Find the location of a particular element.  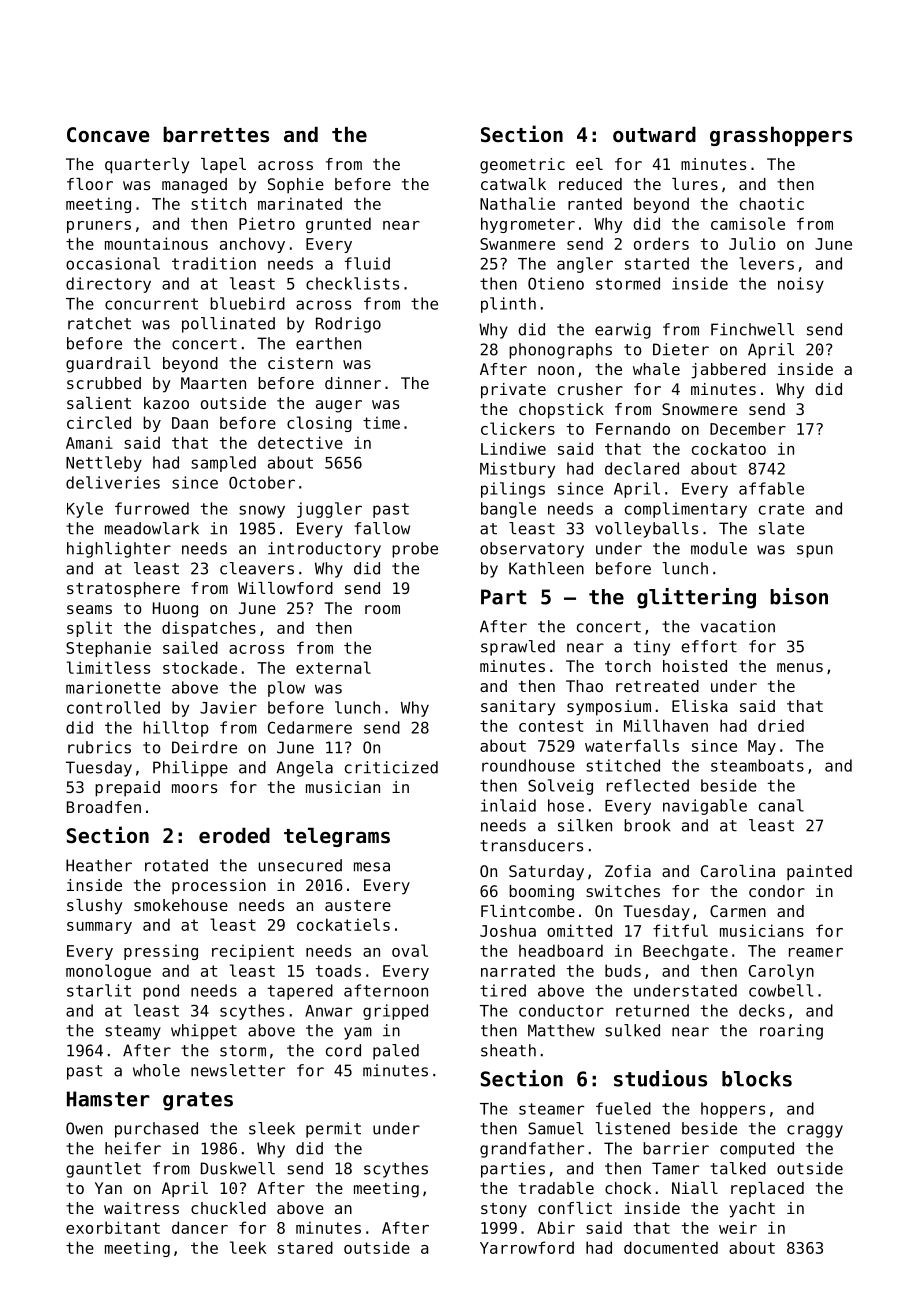

vacation is located at coordinates (738, 626).
